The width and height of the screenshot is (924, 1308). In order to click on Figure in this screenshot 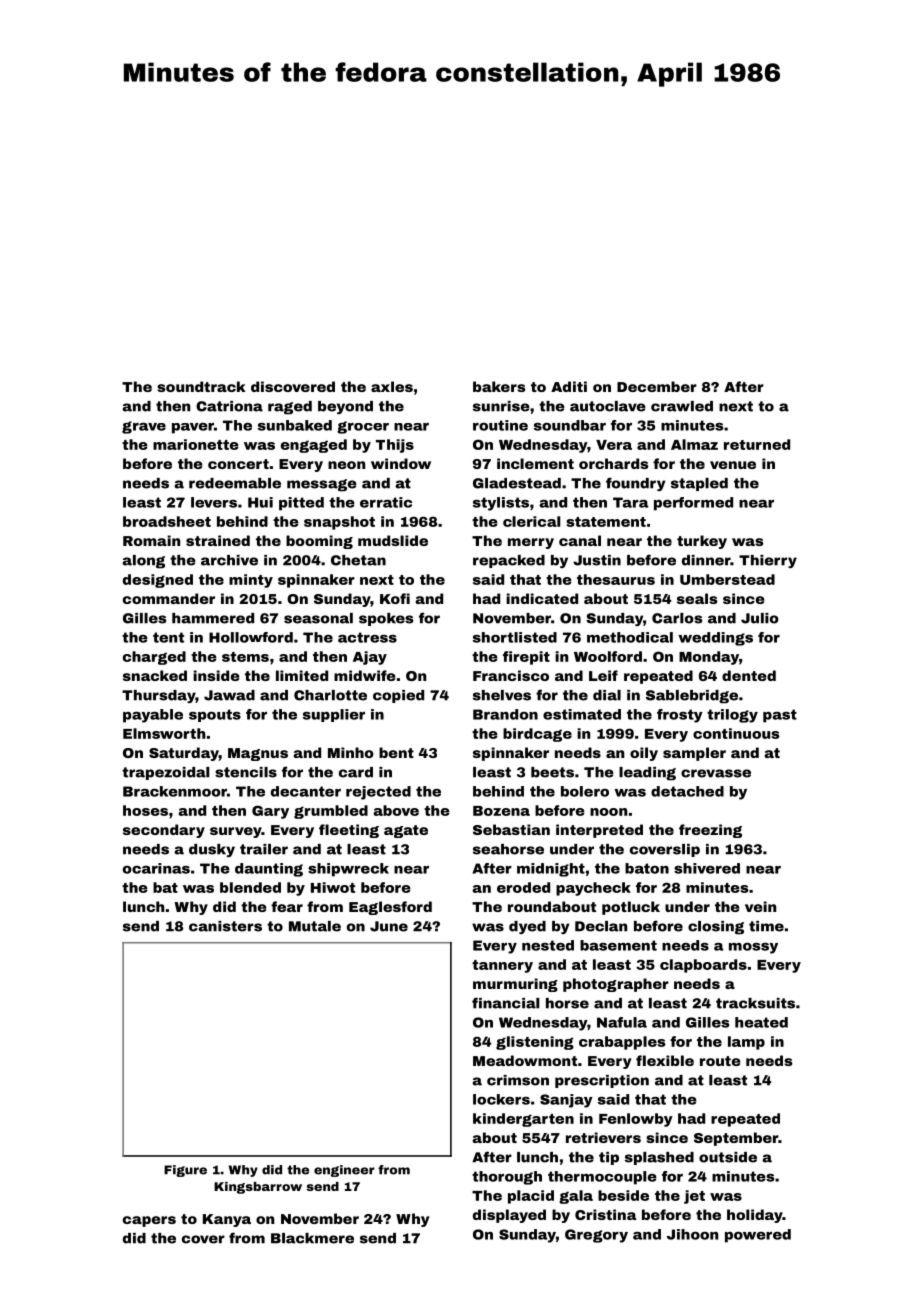, I will do `click(185, 1171)`.
